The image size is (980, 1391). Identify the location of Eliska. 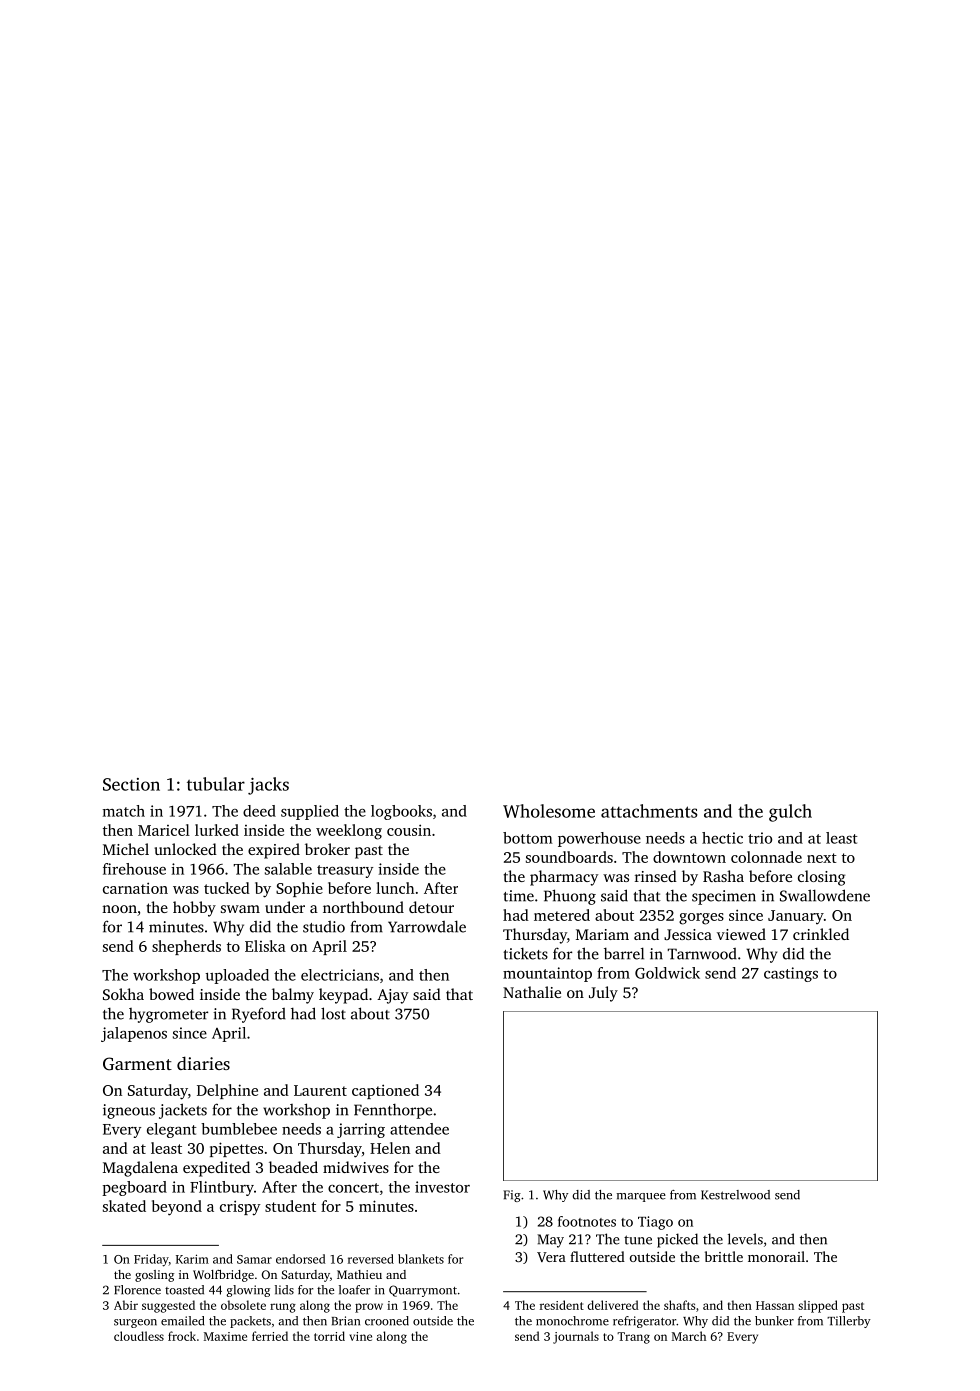
(265, 946).
